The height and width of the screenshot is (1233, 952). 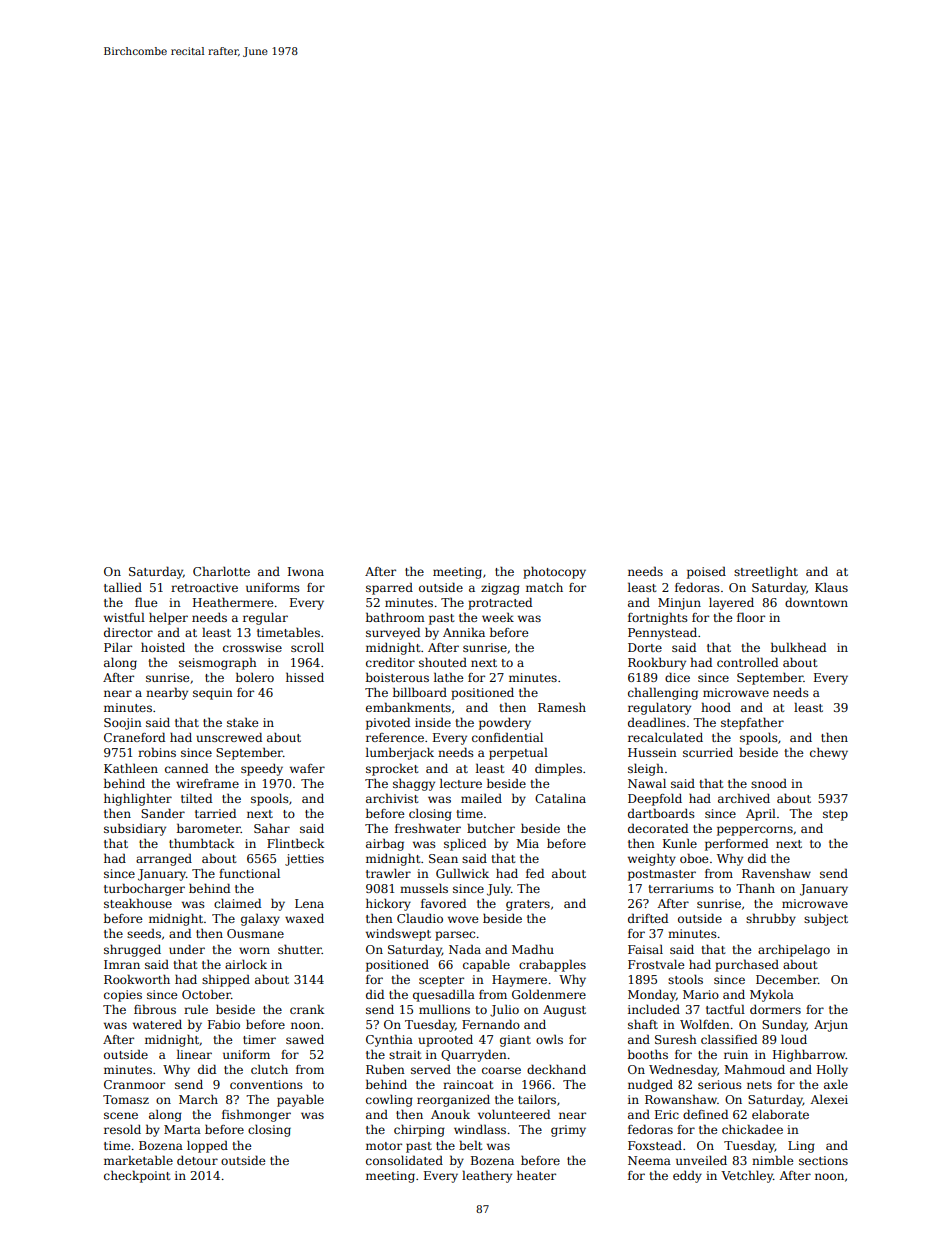 I want to click on Ravenshaw, so click(x=776, y=873).
